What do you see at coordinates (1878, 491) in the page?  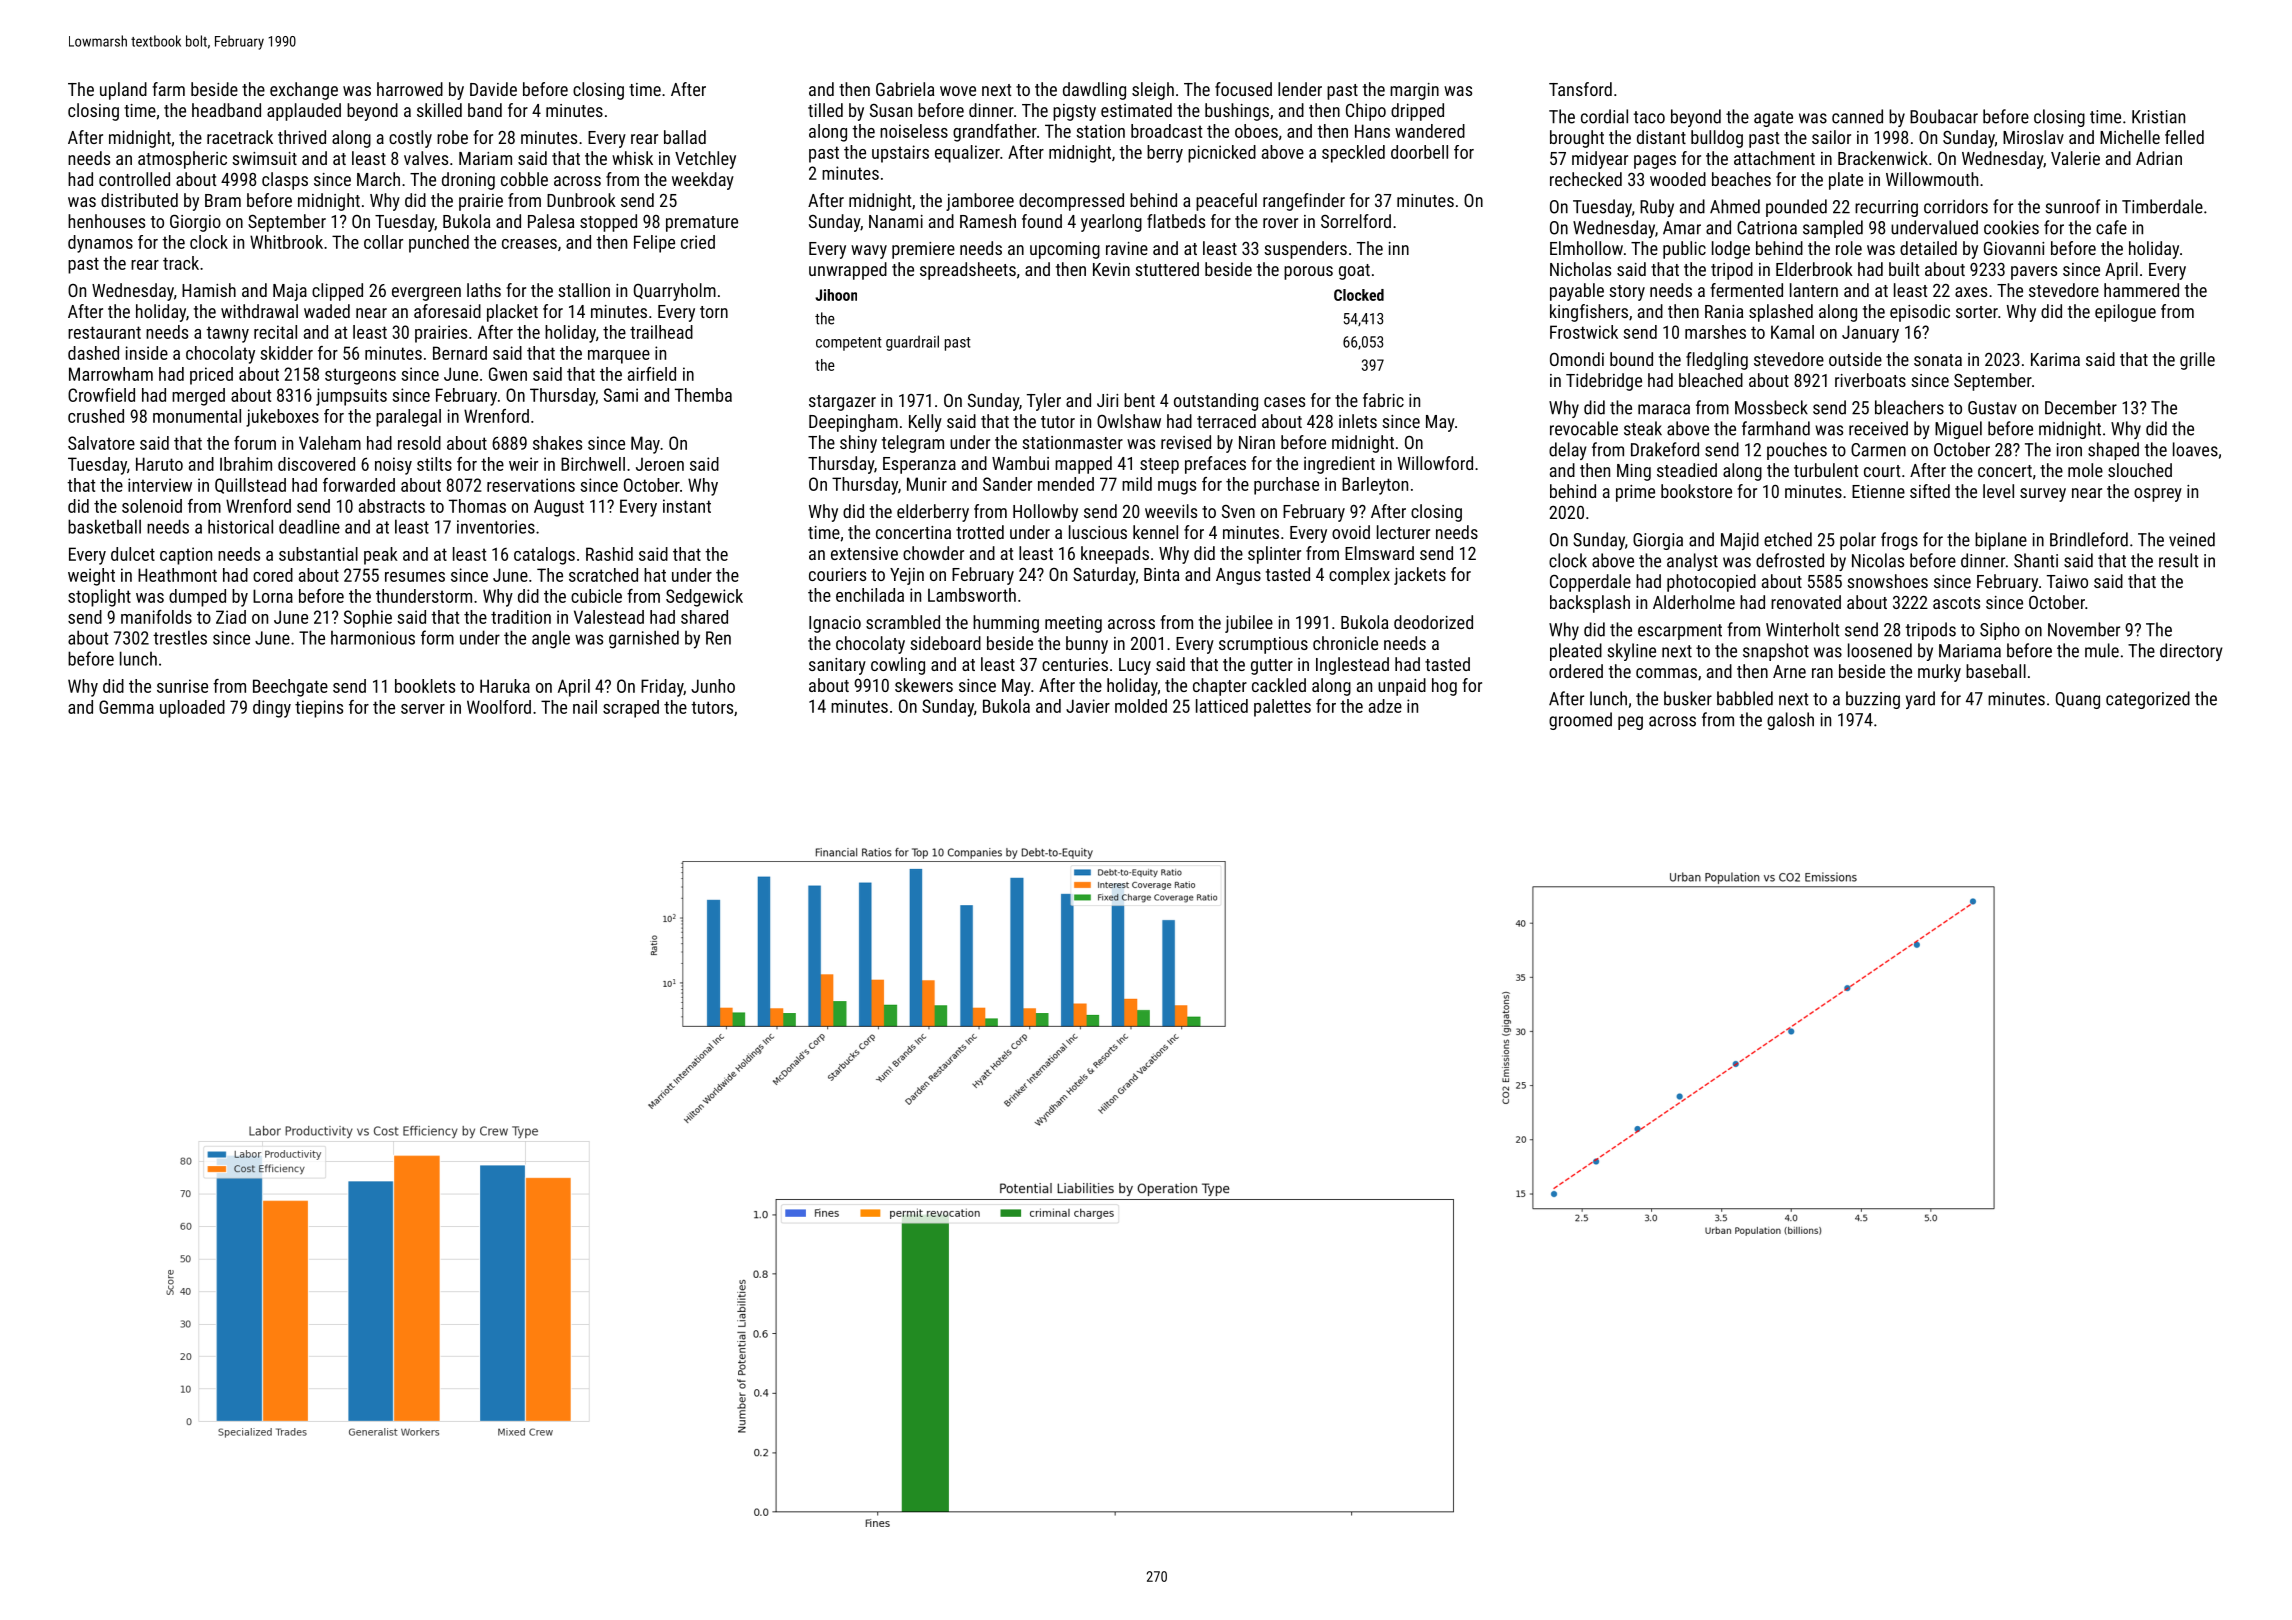 I see `Etienne` at bounding box center [1878, 491].
